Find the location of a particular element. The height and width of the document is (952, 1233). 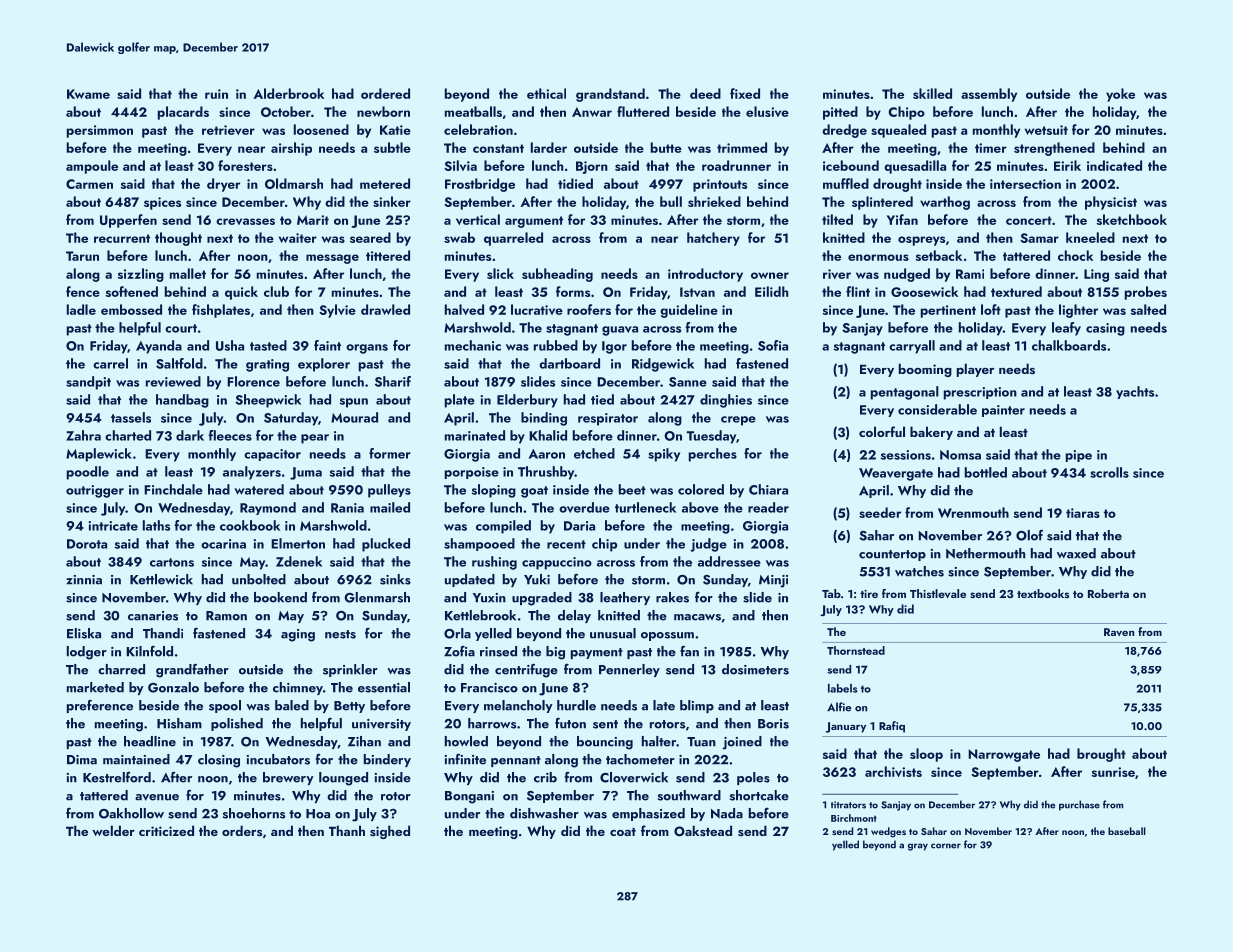

larder is located at coordinates (549, 147).
